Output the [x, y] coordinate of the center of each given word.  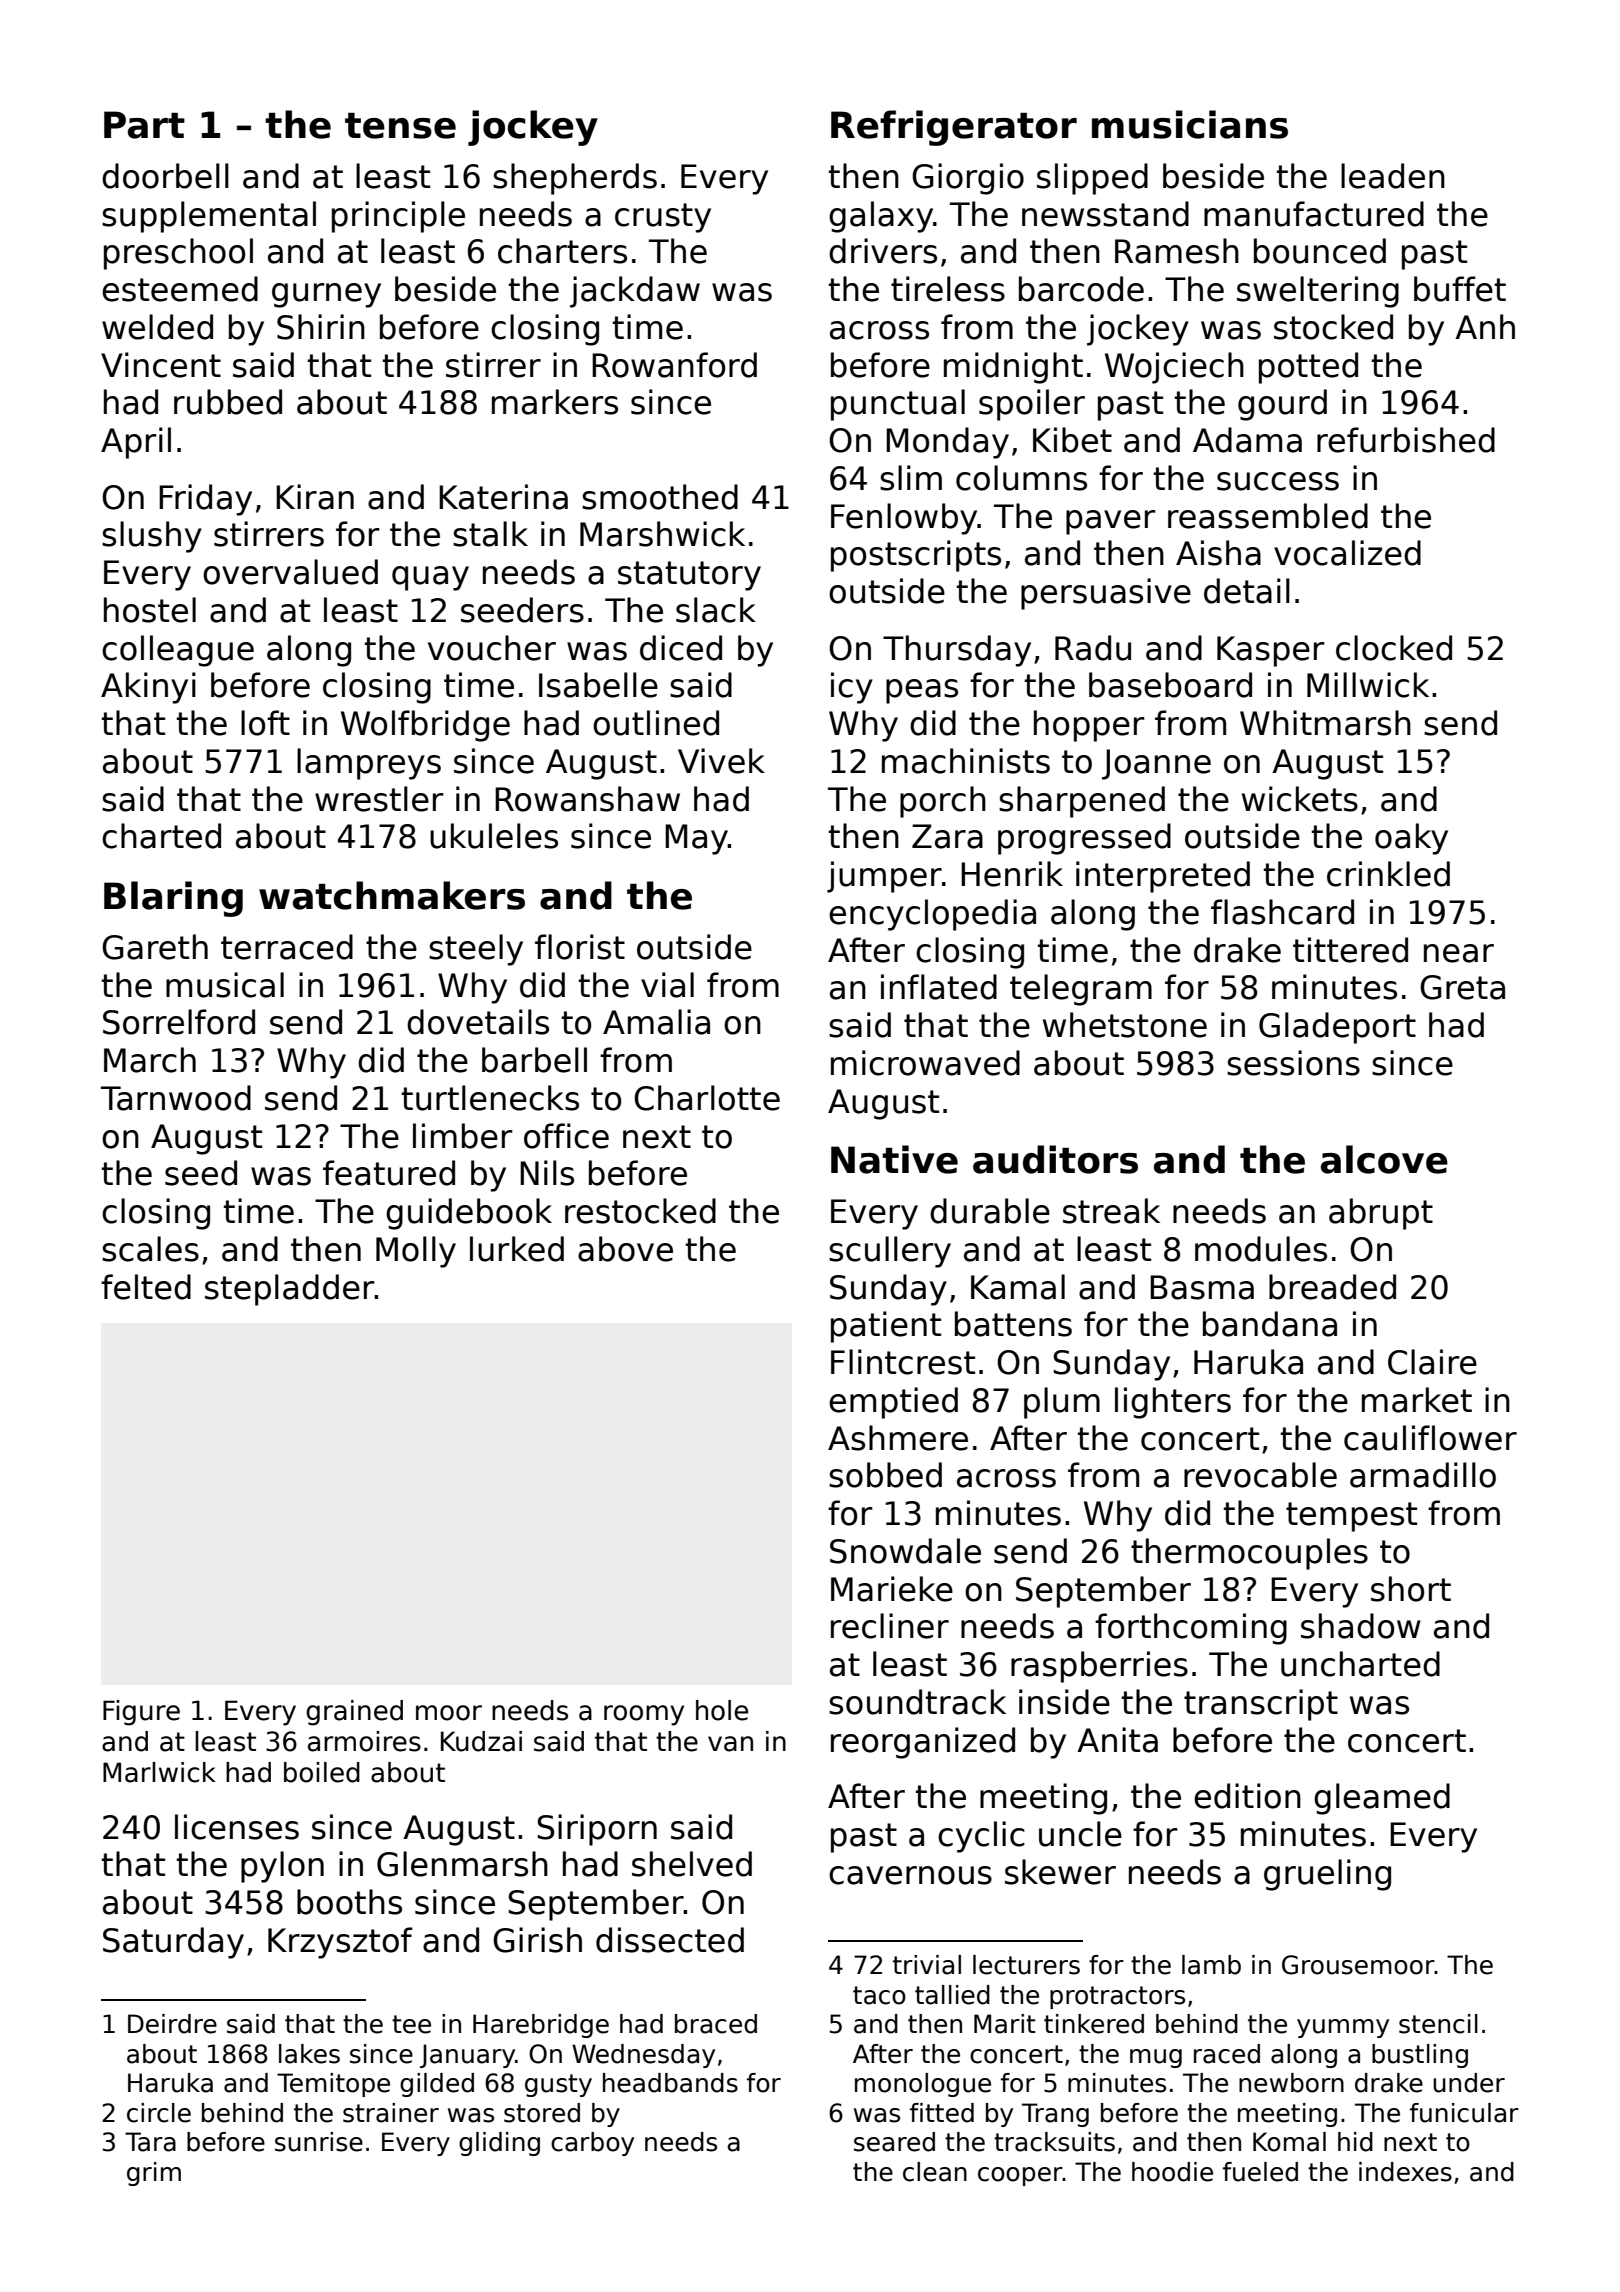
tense [400, 126]
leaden [1393, 176]
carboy [592, 2144]
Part [144, 125]
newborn [1291, 2083]
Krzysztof [340, 1943]
